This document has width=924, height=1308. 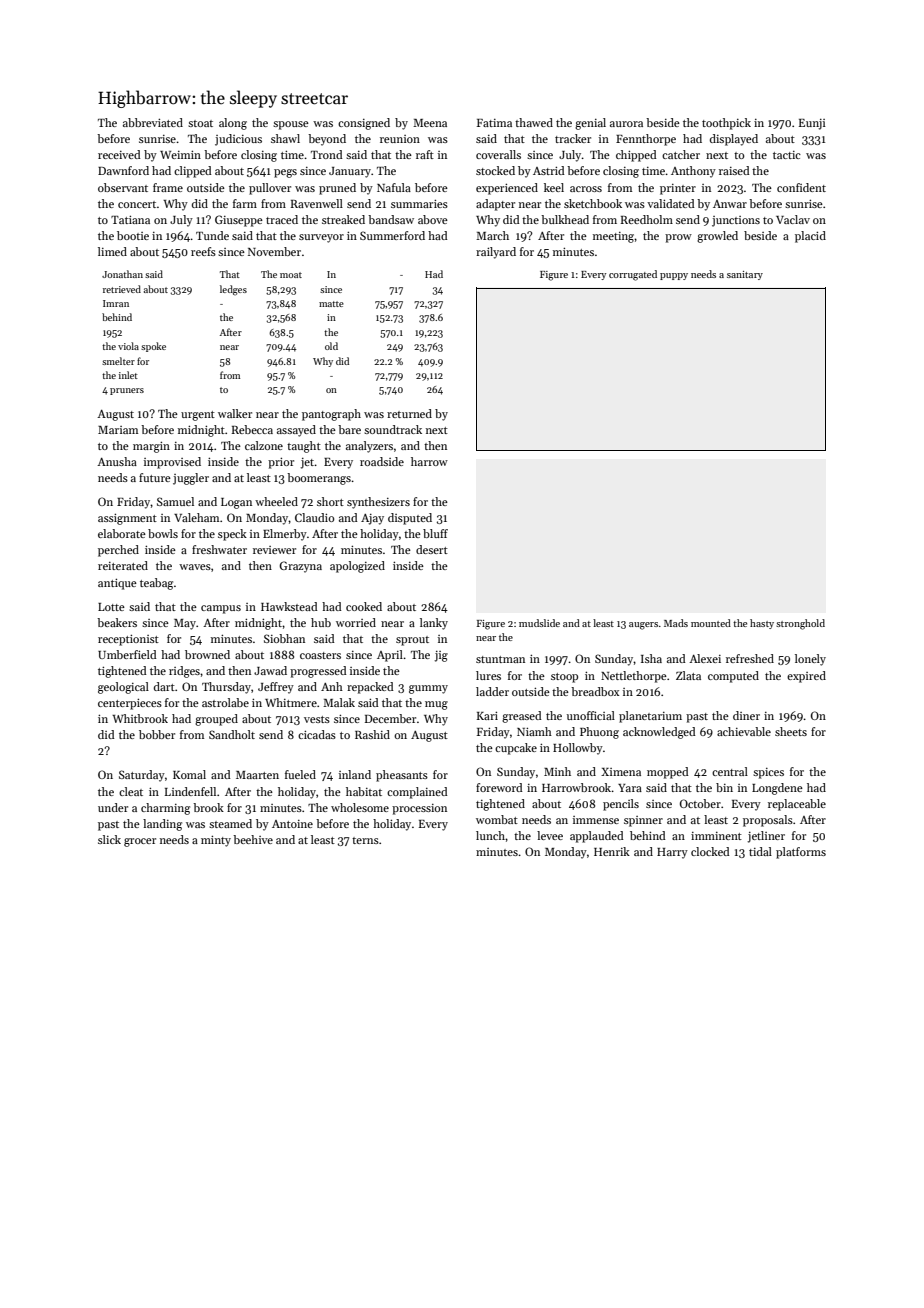 I want to click on Isha, so click(x=651, y=658).
